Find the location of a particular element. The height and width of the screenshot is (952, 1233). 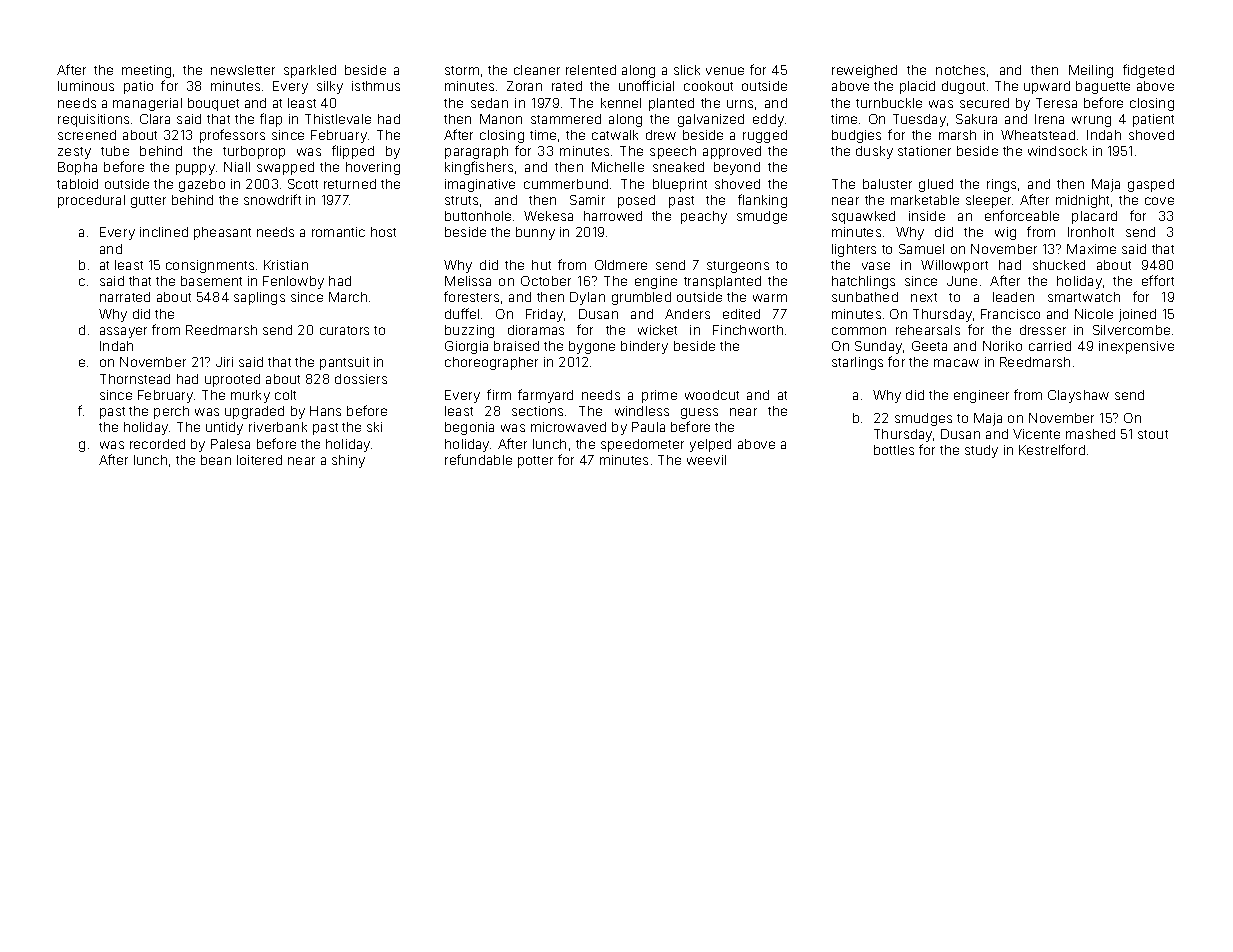

potter is located at coordinates (535, 462).
